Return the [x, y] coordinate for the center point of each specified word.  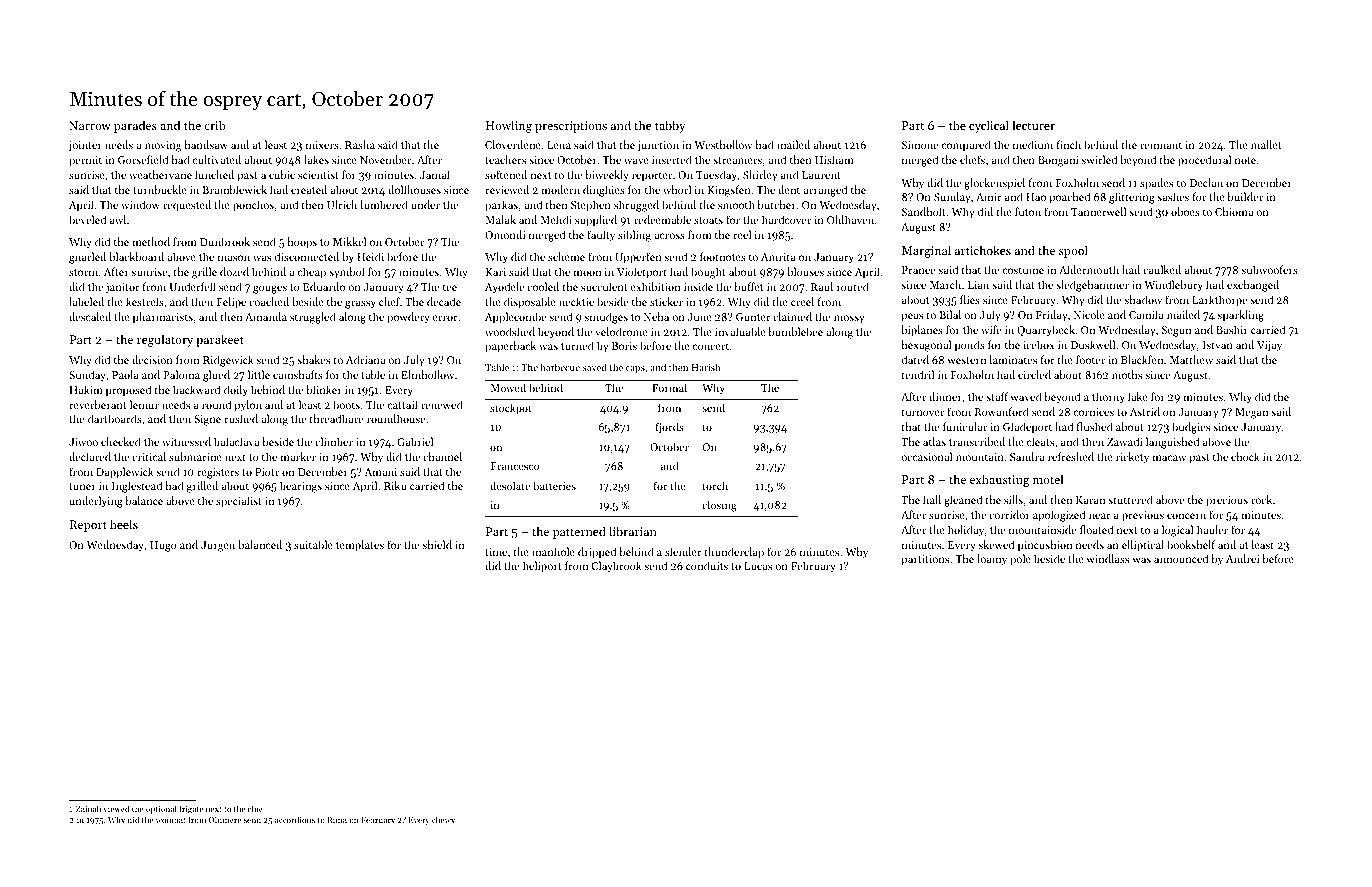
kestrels [145, 301]
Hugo [163, 546]
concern [1186, 516]
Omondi [505, 234]
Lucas [758, 566]
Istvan [1218, 345]
